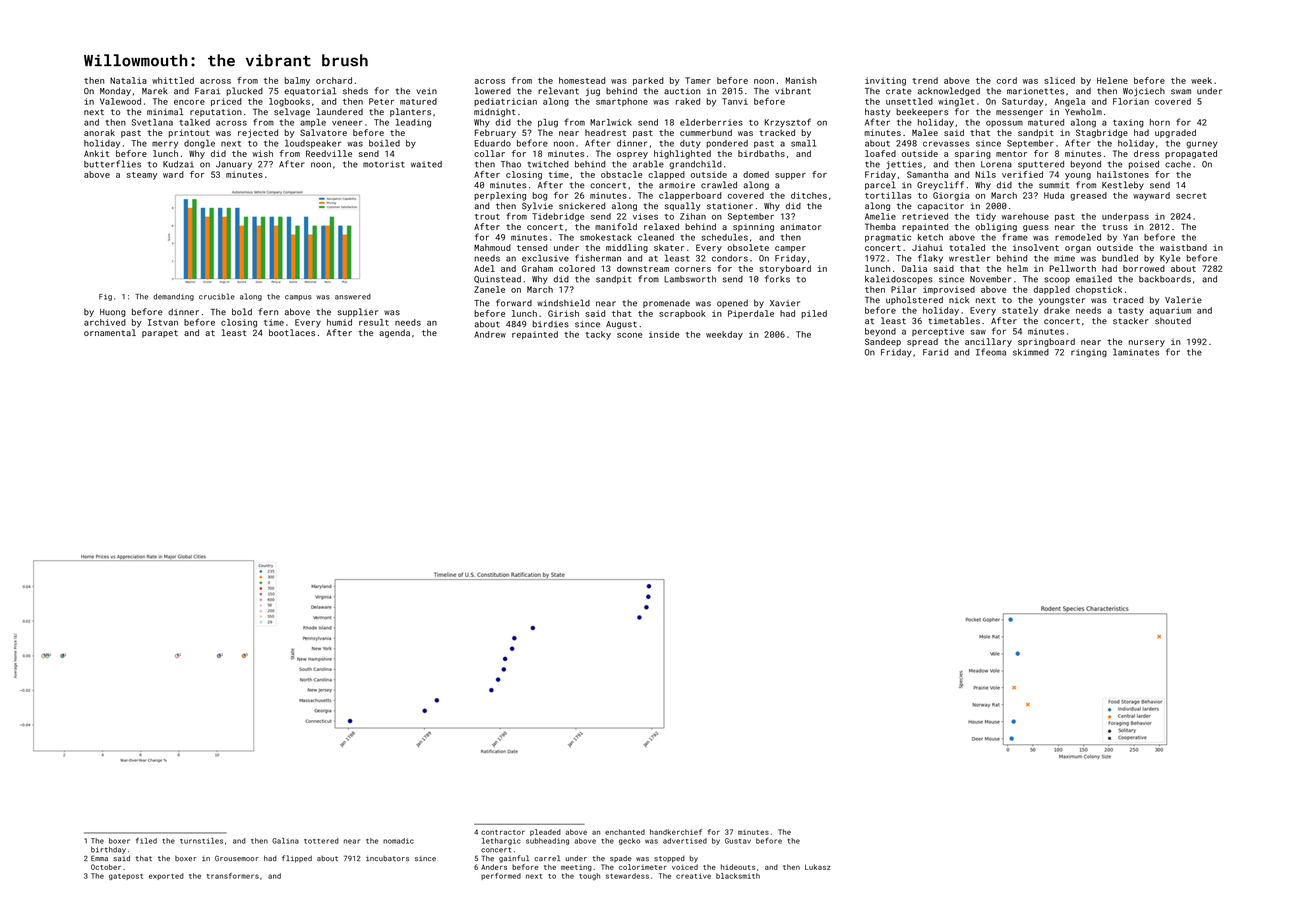 This page has width=1308, height=924. Describe the element at coordinates (490, 334) in the page. I see `Andrew` at that location.
